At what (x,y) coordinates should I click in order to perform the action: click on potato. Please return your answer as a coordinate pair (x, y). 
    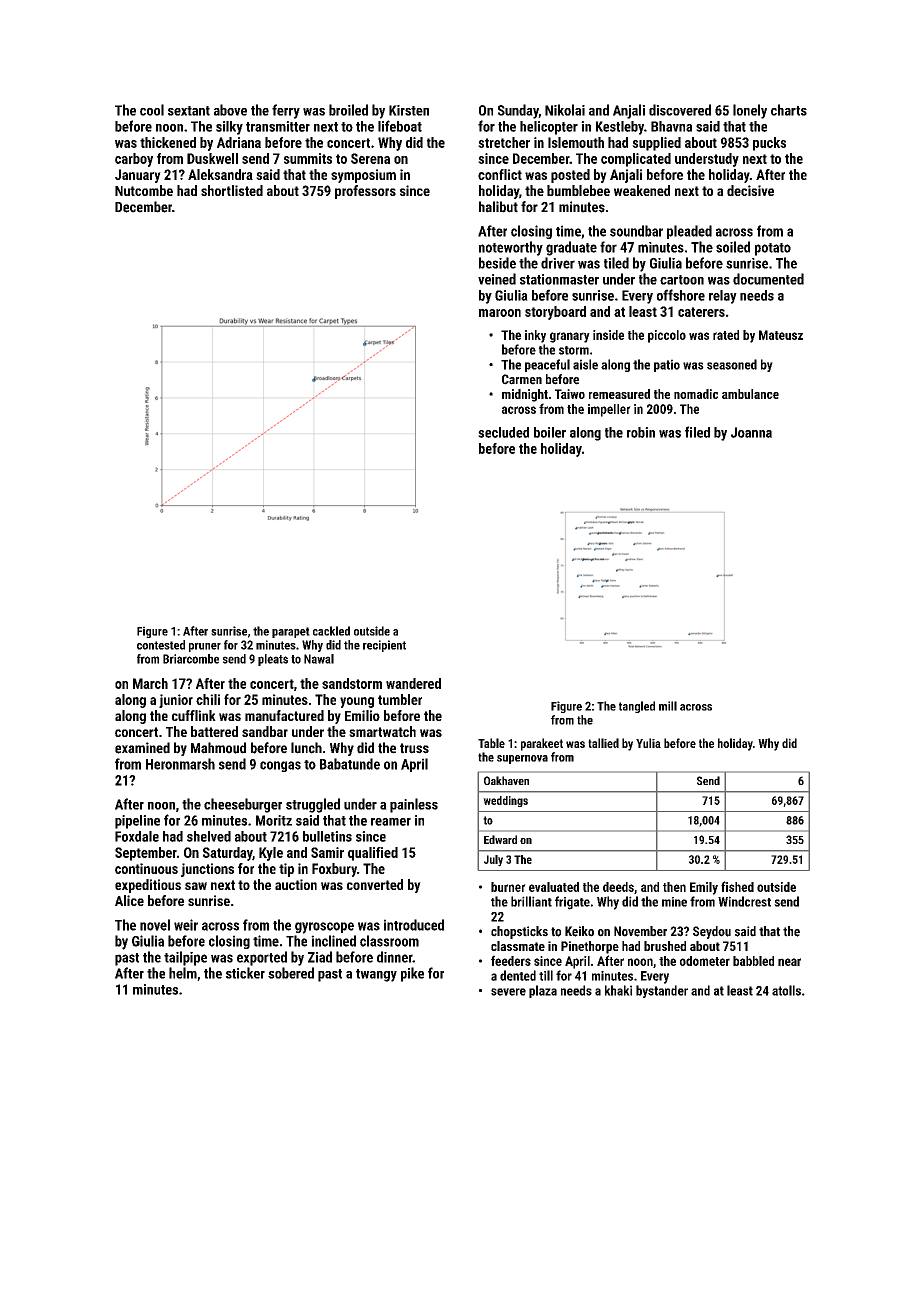
    Looking at the image, I should click on (773, 249).
